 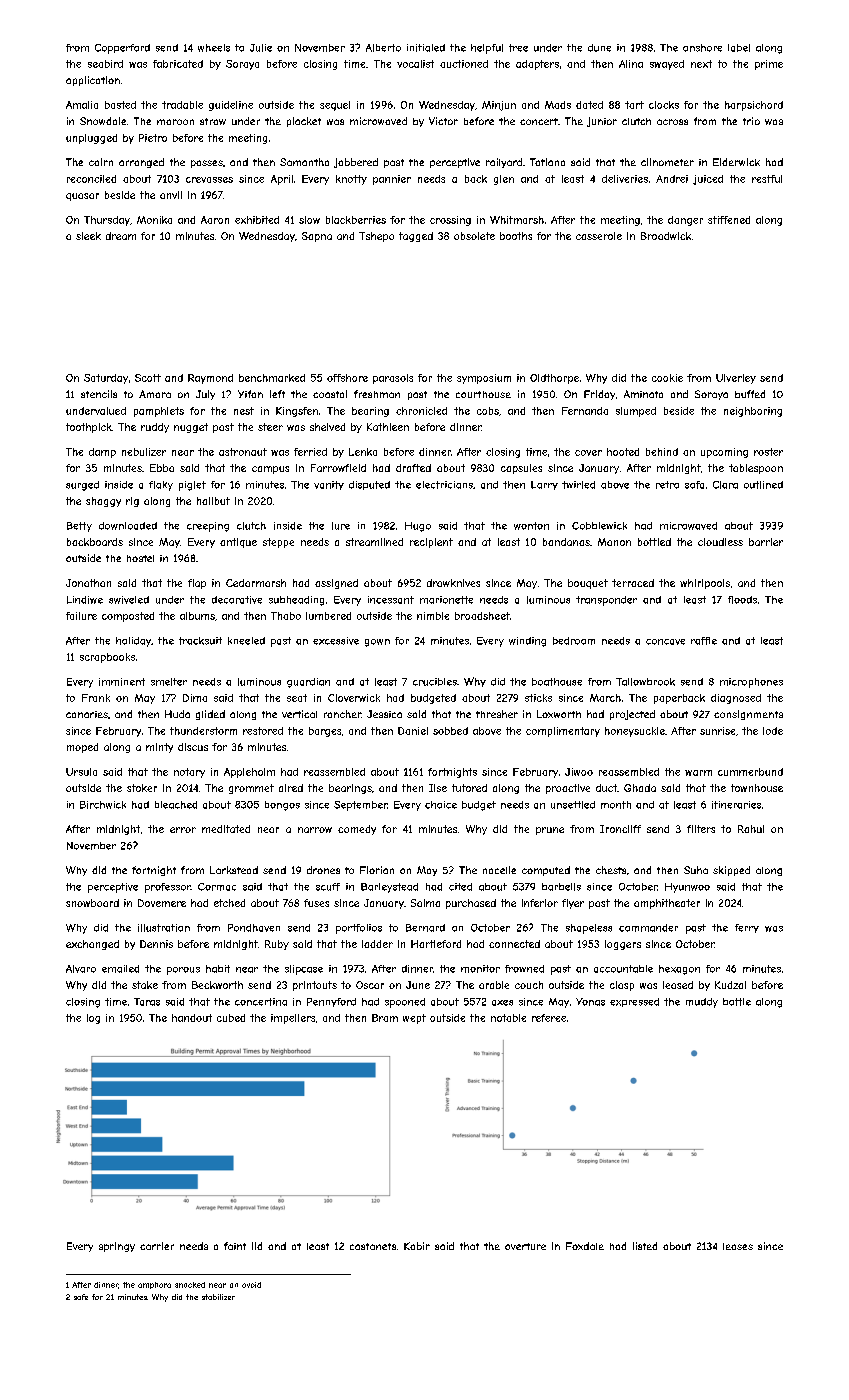 I want to click on arranged, so click(x=141, y=163).
